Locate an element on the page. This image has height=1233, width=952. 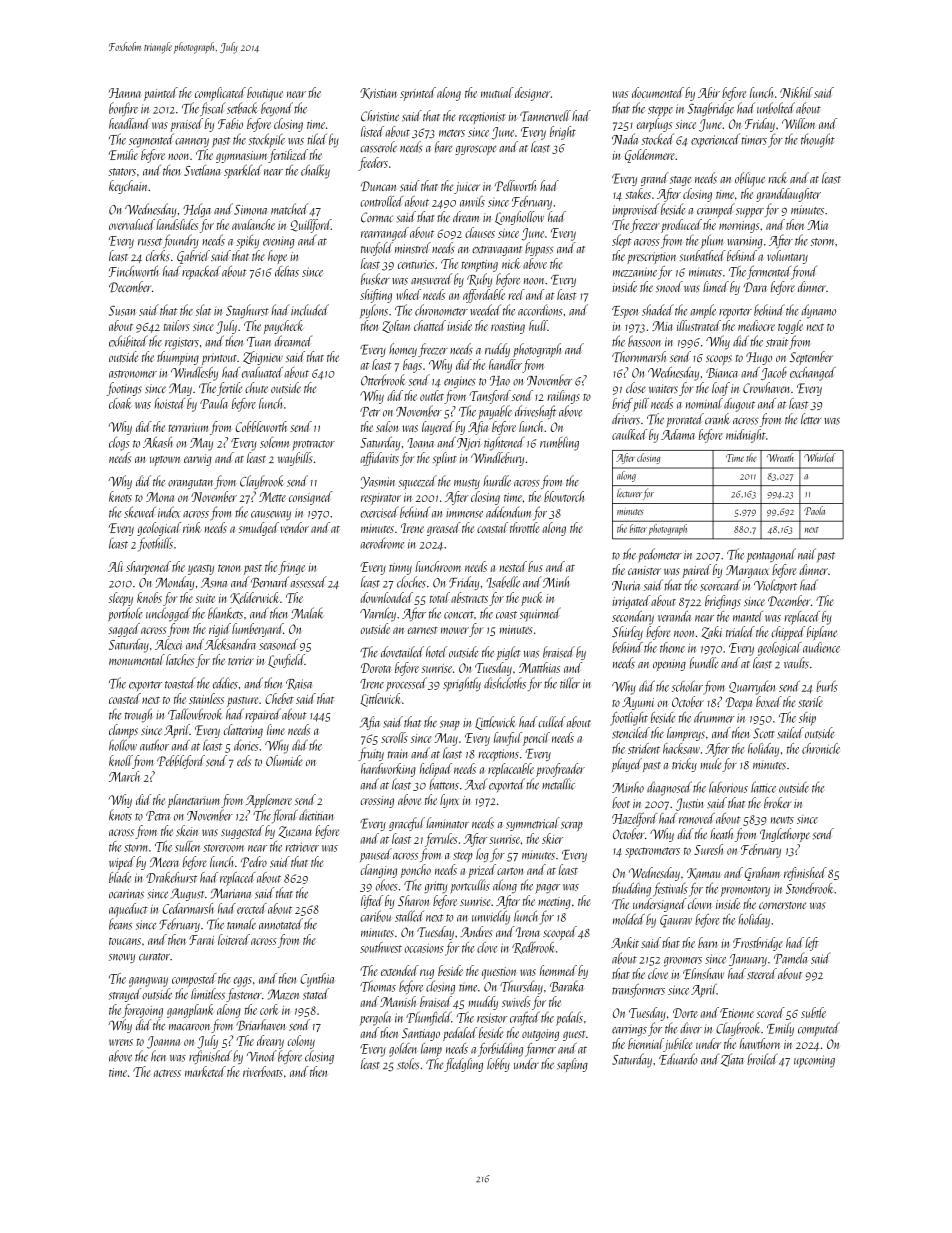
Suresh is located at coordinates (708, 849).
